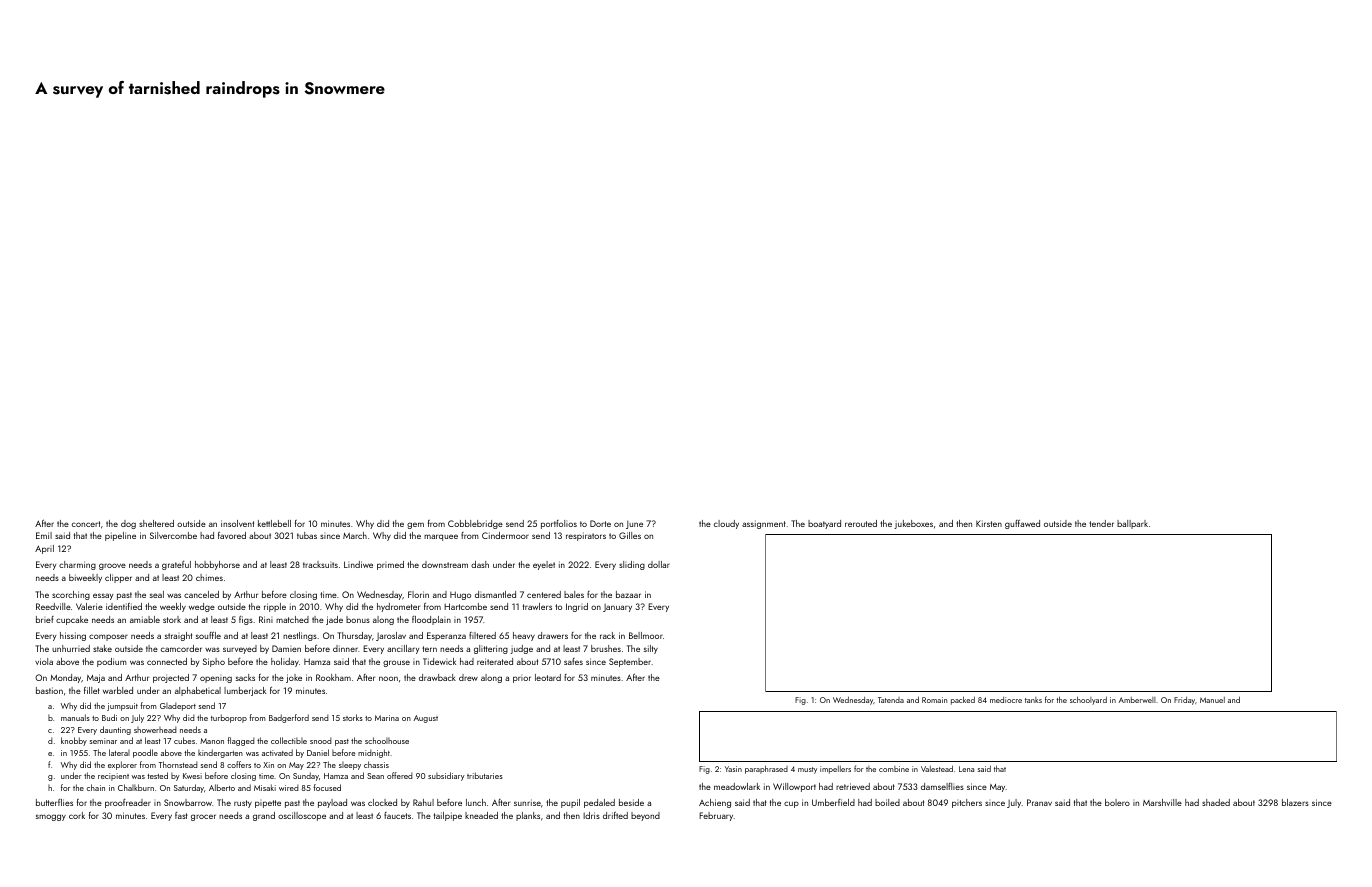 The image size is (1372, 887). I want to click on Badgerford, so click(289, 718).
